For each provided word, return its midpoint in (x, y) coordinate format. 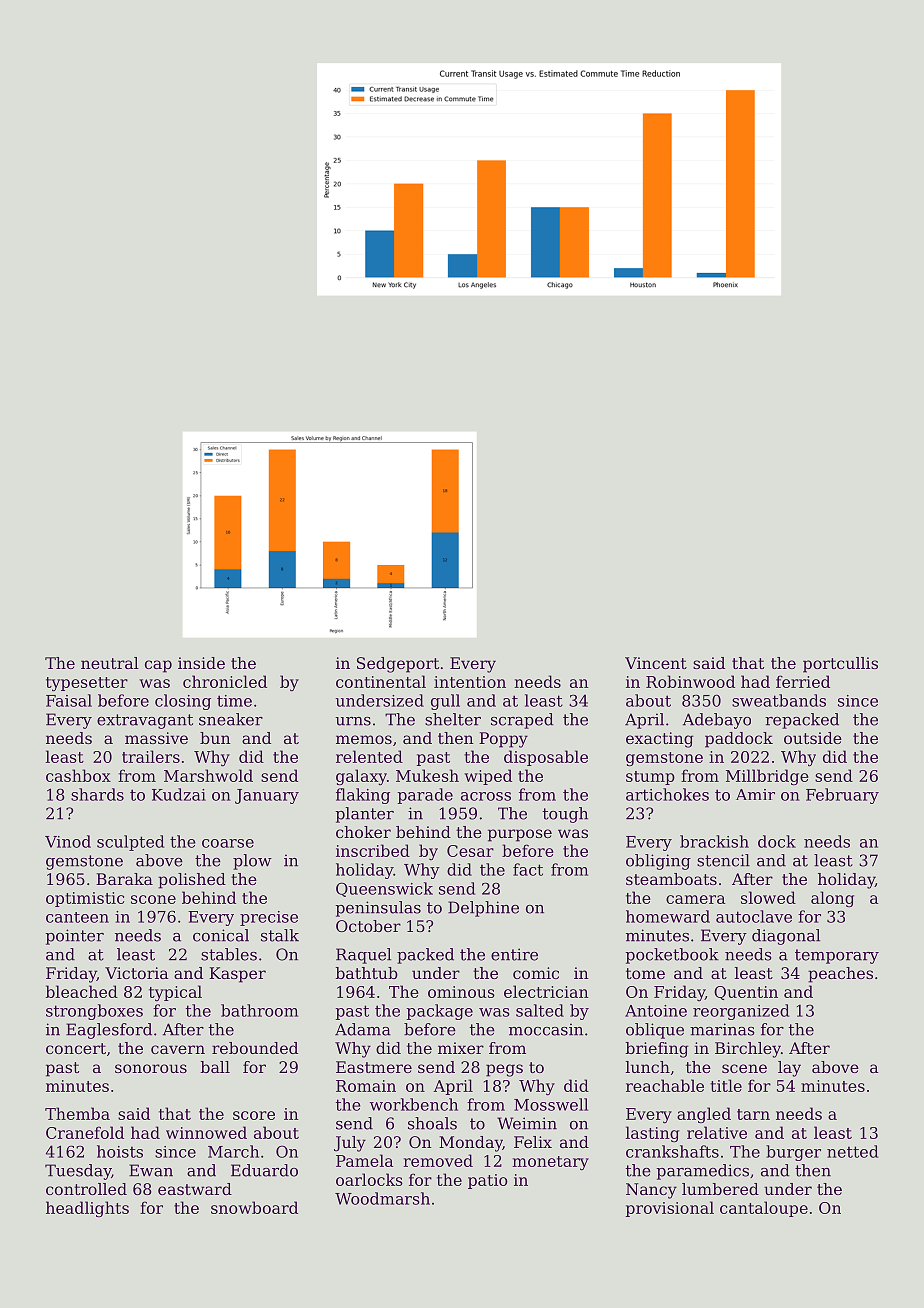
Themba (77, 1113)
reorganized (741, 1012)
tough (565, 815)
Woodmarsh (382, 1198)
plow (252, 862)
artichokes (667, 794)
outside (813, 738)
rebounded (255, 1048)
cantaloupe (764, 1209)
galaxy (361, 777)
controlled (86, 1189)
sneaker (231, 719)
